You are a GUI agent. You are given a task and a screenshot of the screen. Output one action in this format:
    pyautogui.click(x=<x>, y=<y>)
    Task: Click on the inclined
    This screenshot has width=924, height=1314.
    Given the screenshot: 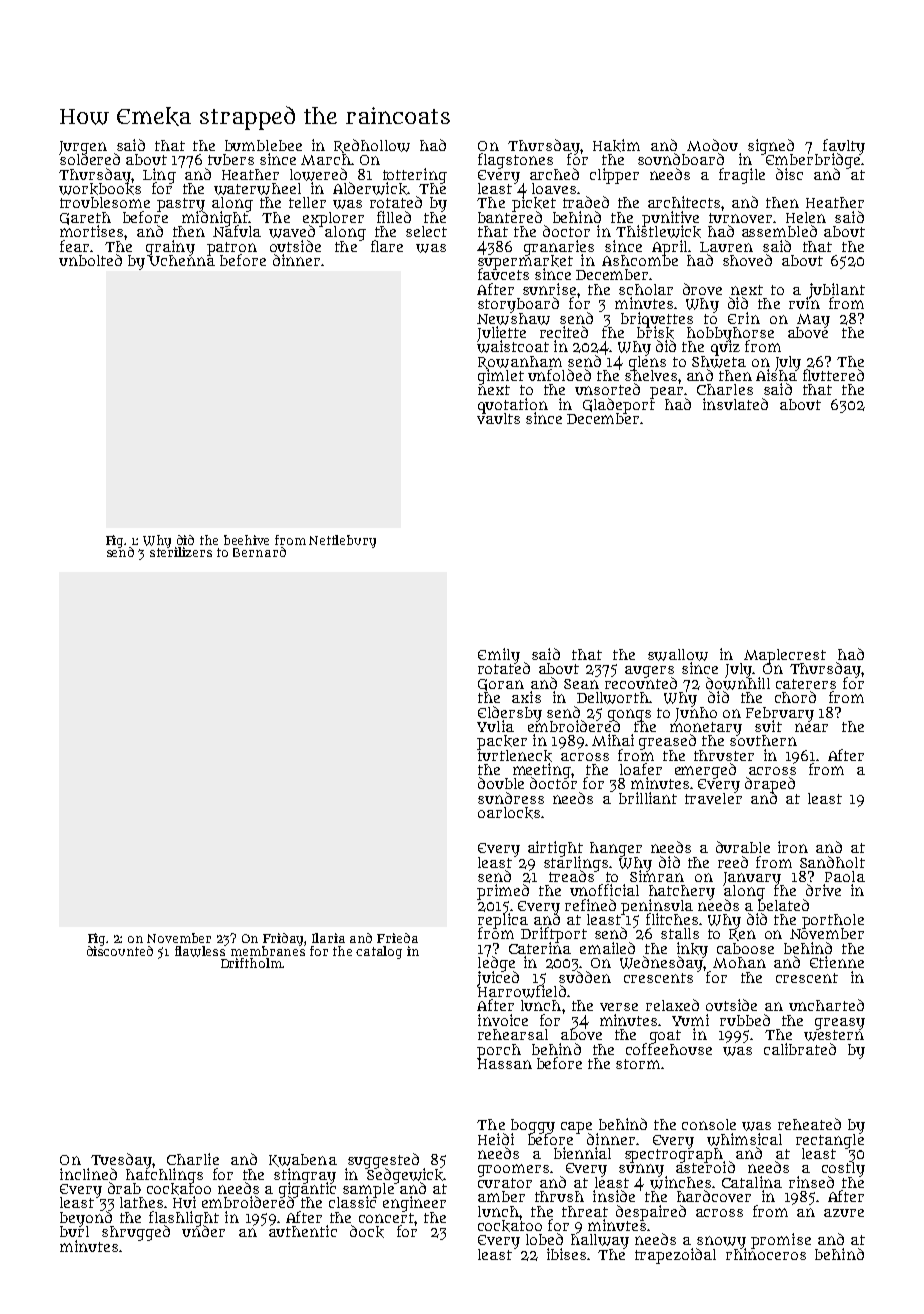 What is the action you would take?
    pyautogui.click(x=88, y=1174)
